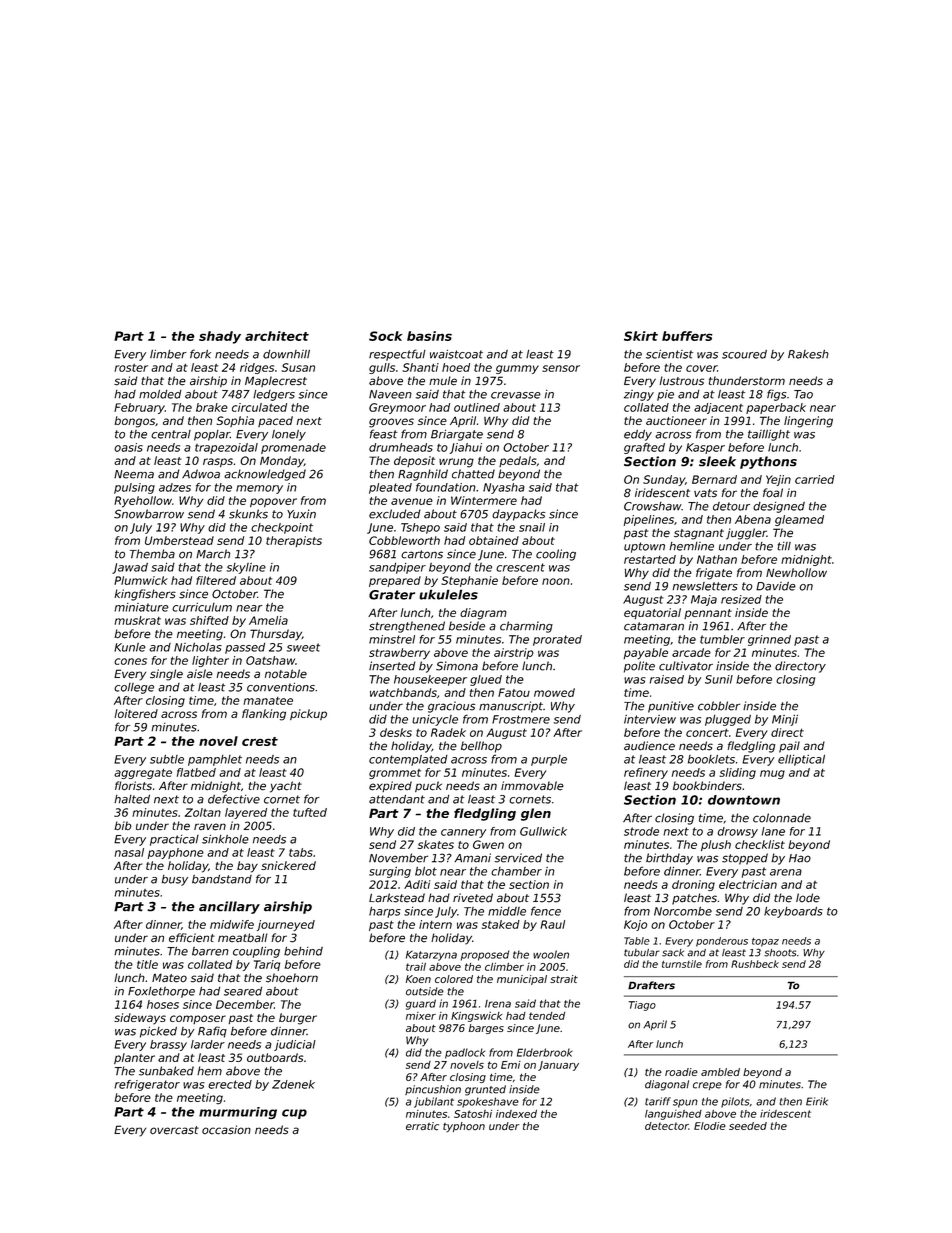  Describe the element at coordinates (431, 955) in the screenshot. I see `Katarzyna` at that location.
